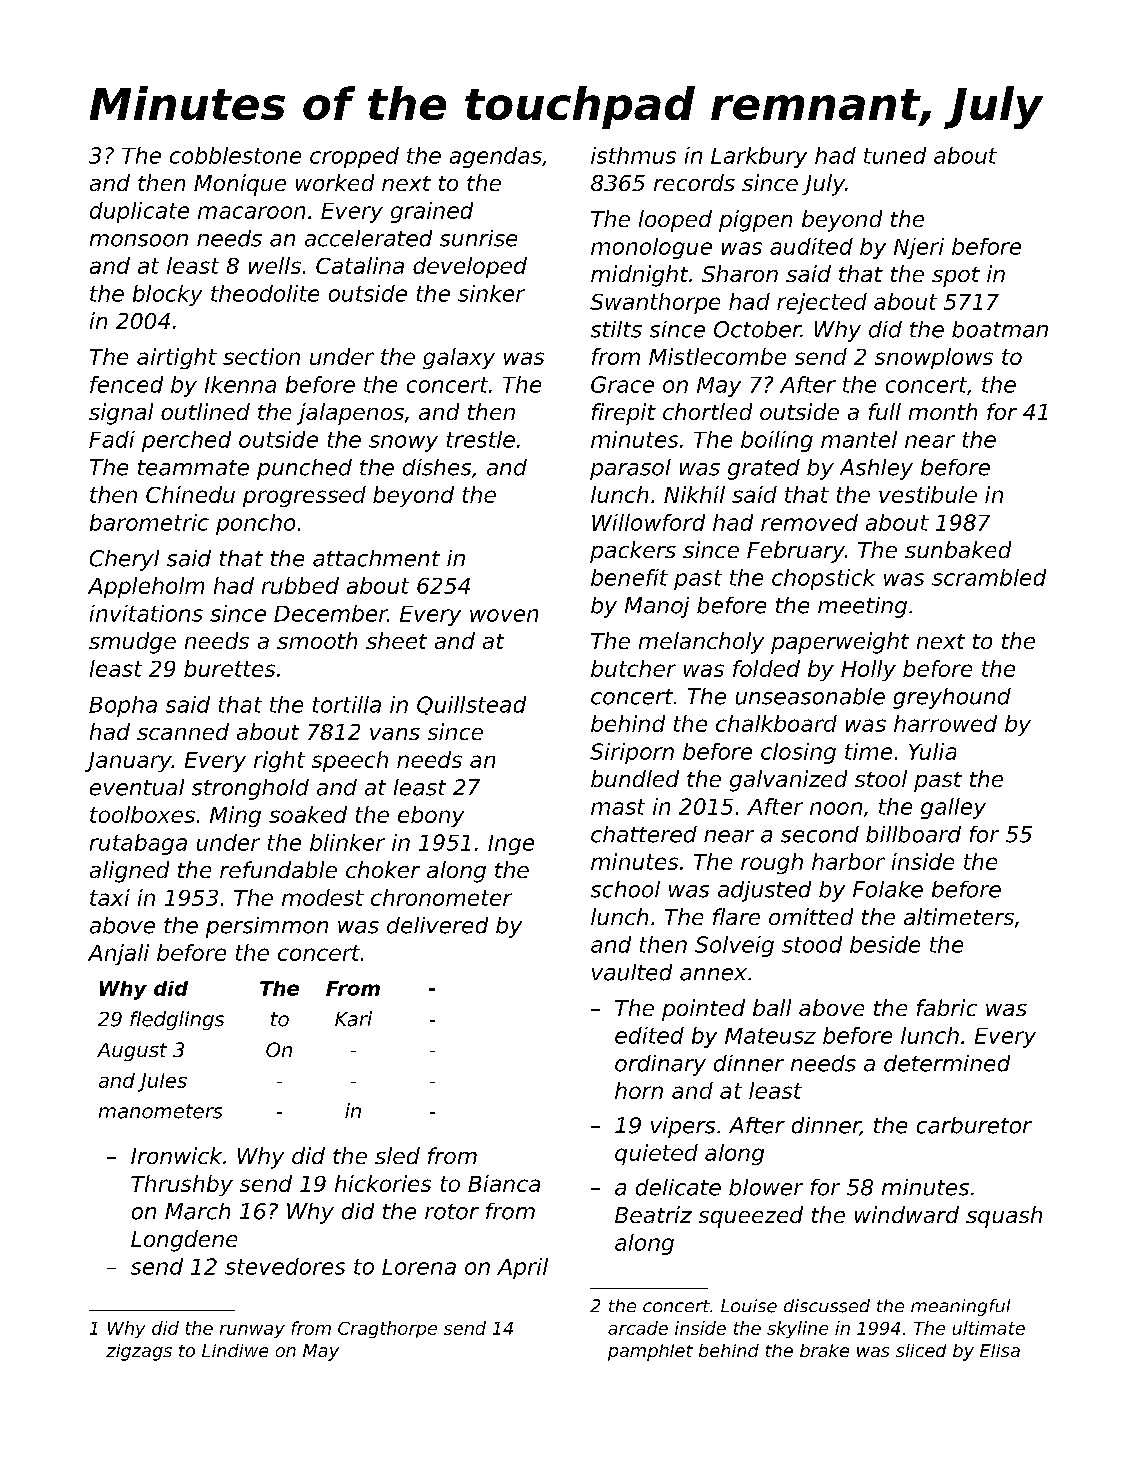 The width and height of the page is (1141, 1476). Describe the element at coordinates (770, 1036) in the page. I see `Mateusz` at that location.
